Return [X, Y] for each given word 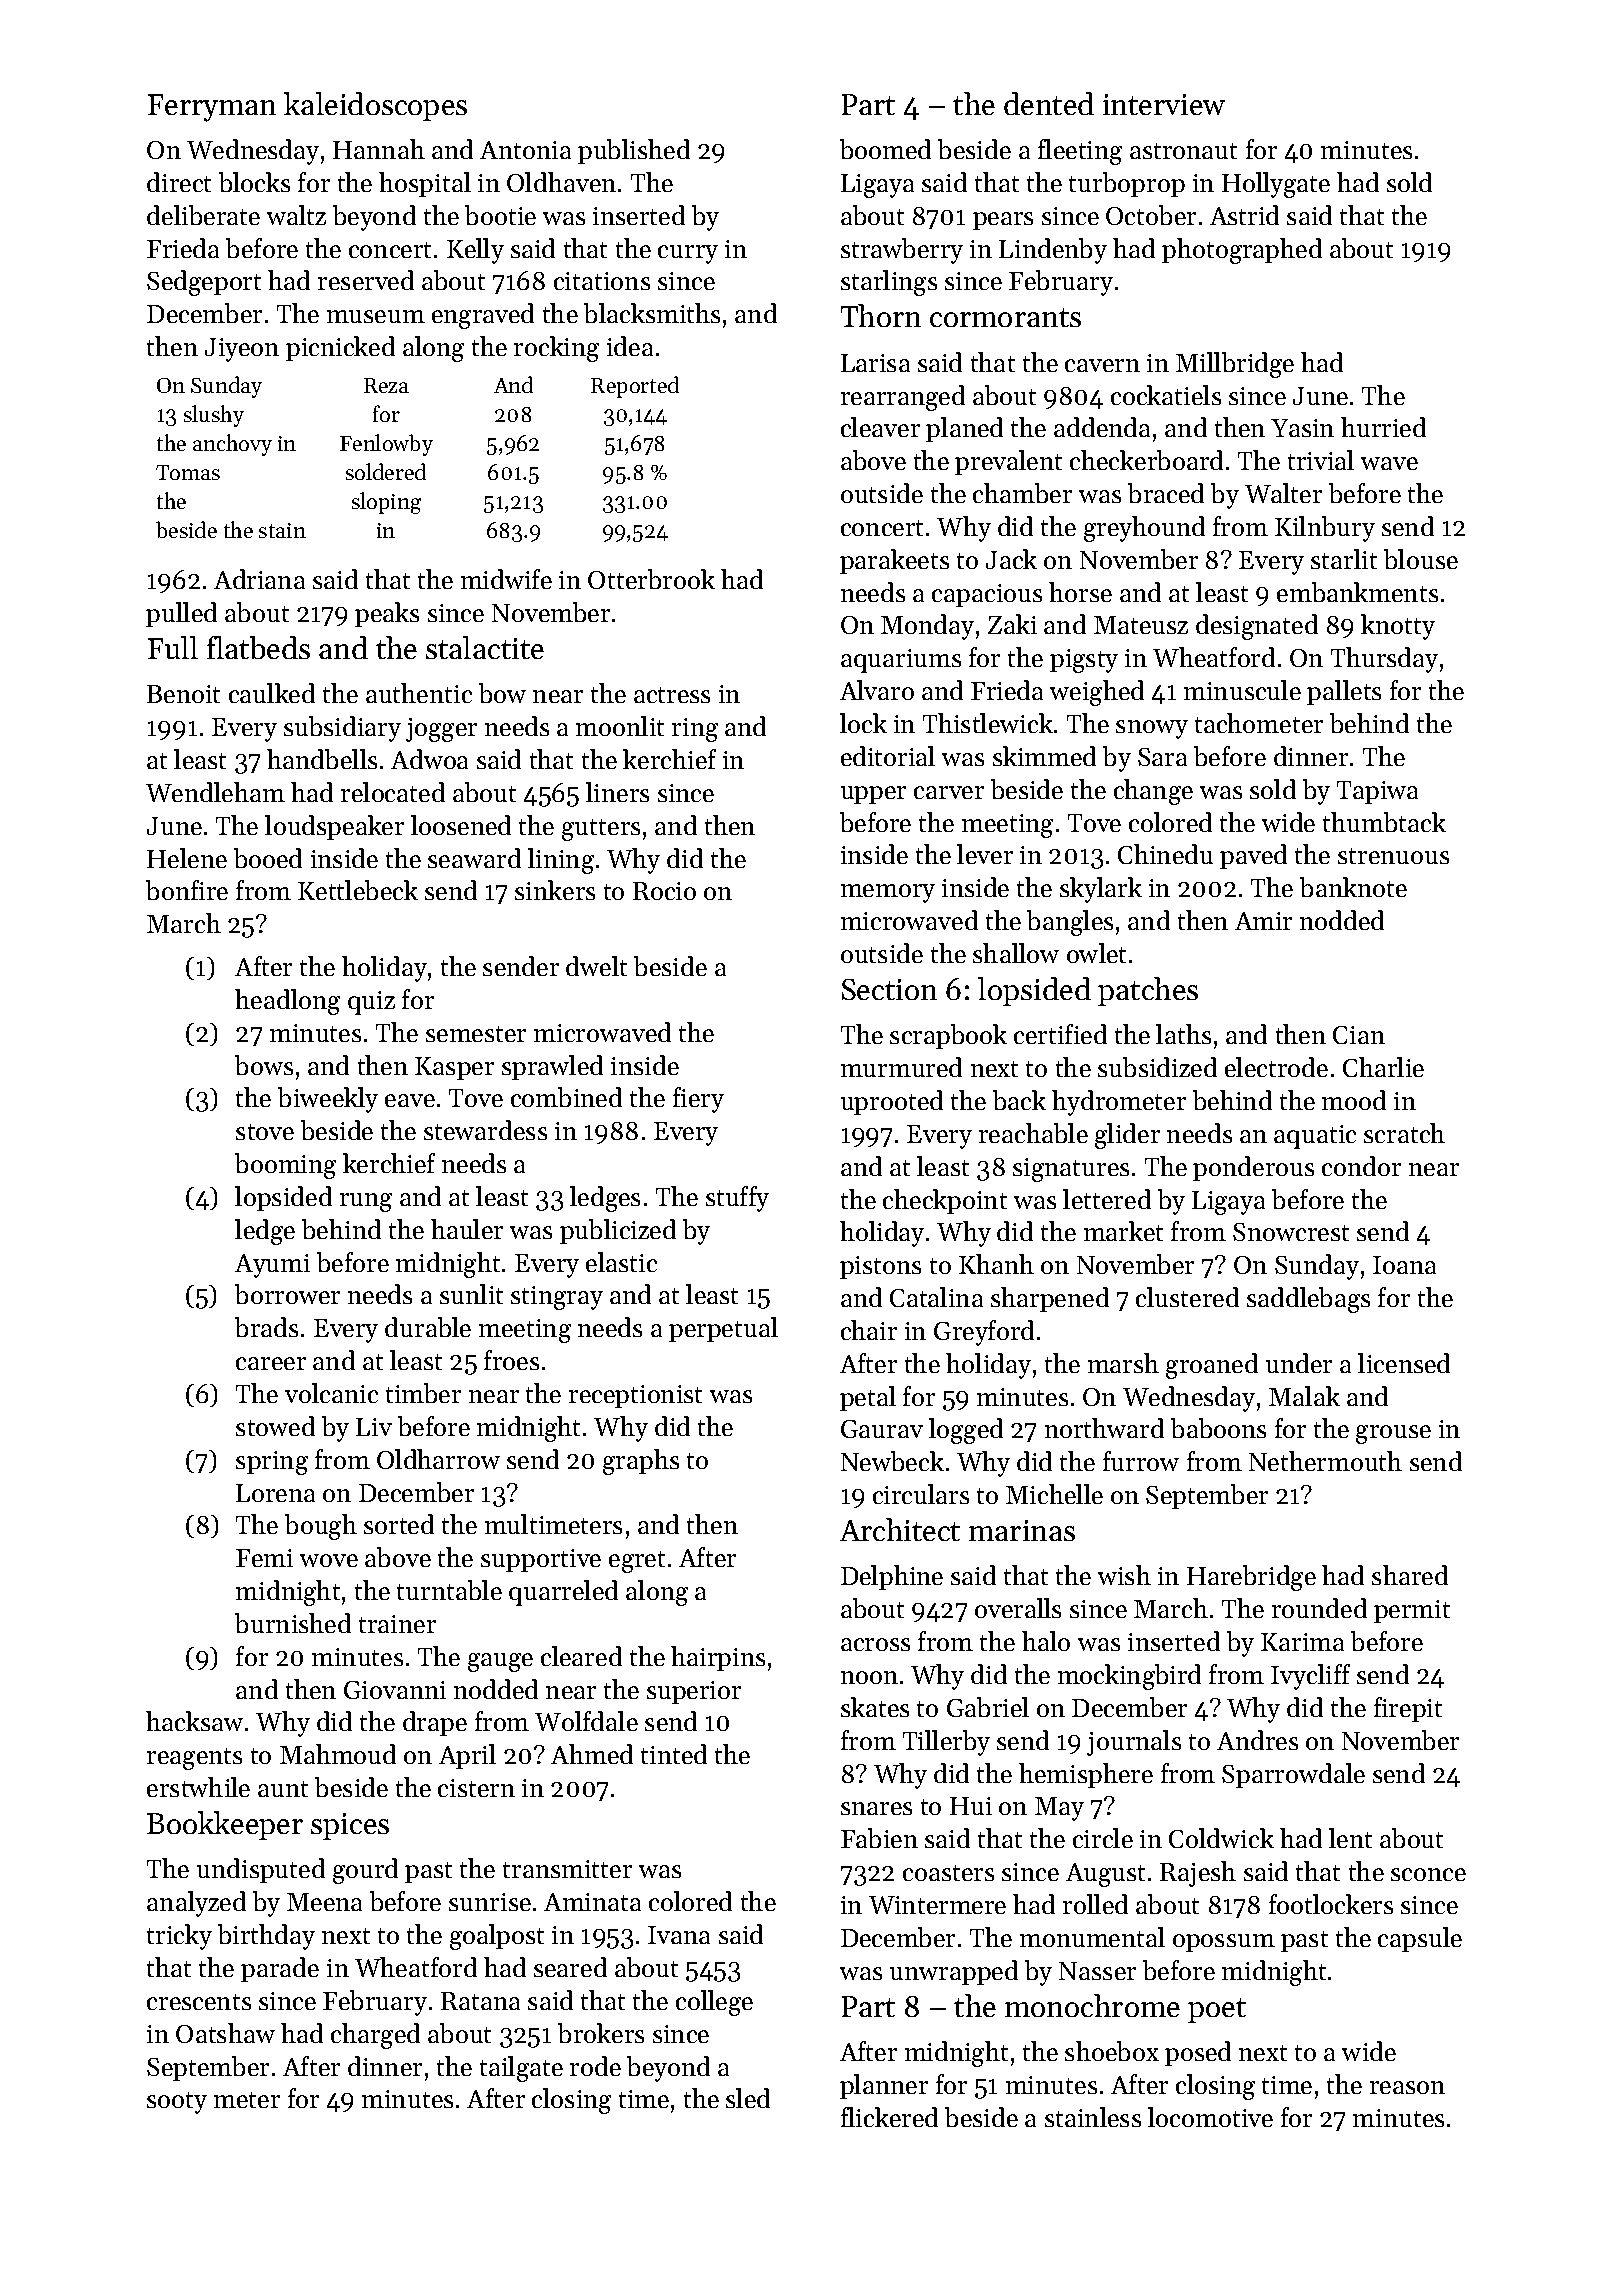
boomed [885, 149]
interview [1164, 104]
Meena [324, 1902]
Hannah [379, 149]
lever [985, 854]
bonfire [187, 890]
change [1153, 792]
